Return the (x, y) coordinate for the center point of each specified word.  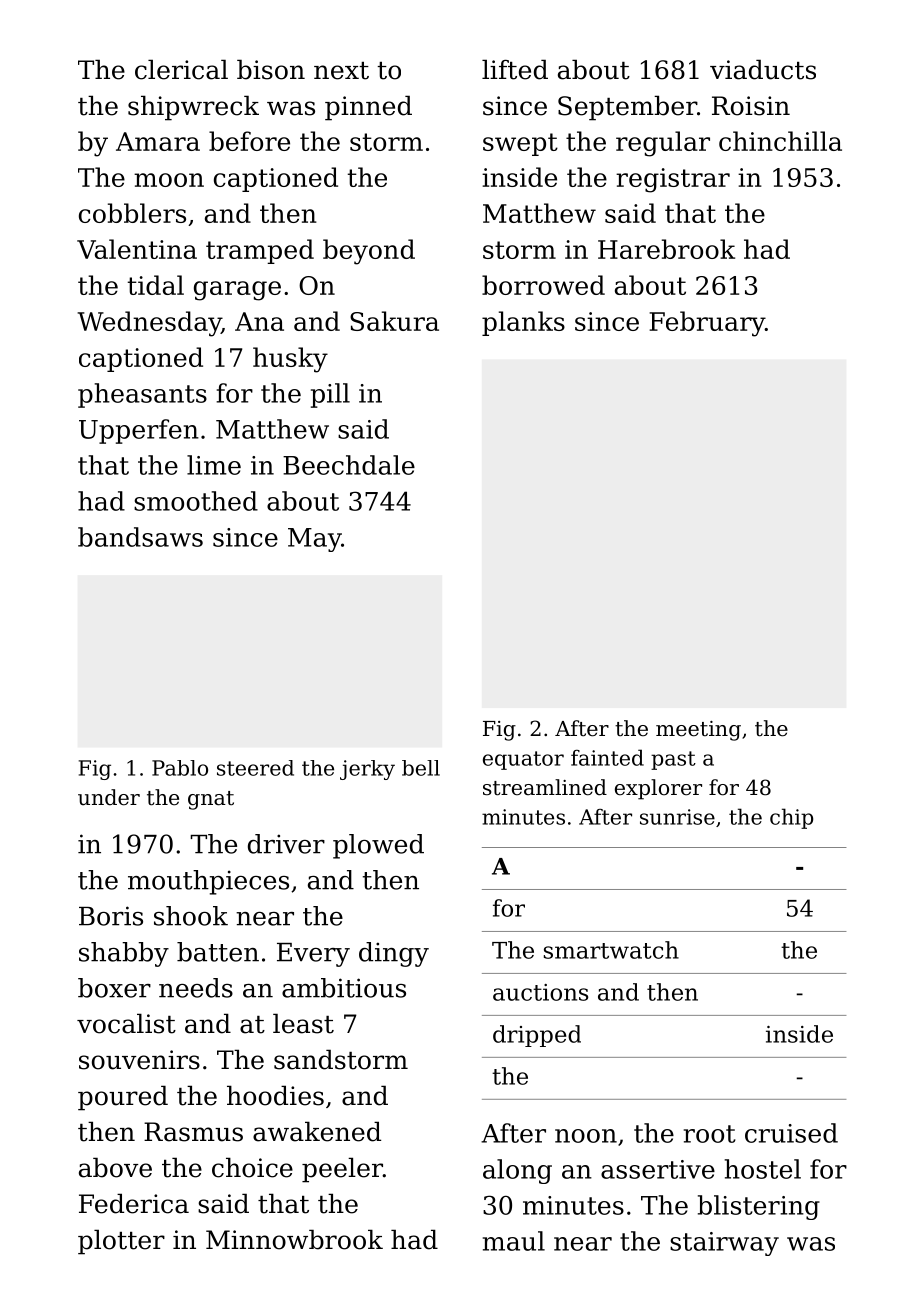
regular (663, 144)
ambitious (344, 988)
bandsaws (140, 537)
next (341, 71)
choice (252, 1167)
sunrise (677, 817)
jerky (367, 770)
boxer (114, 988)
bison (271, 69)
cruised (791, 1133)
